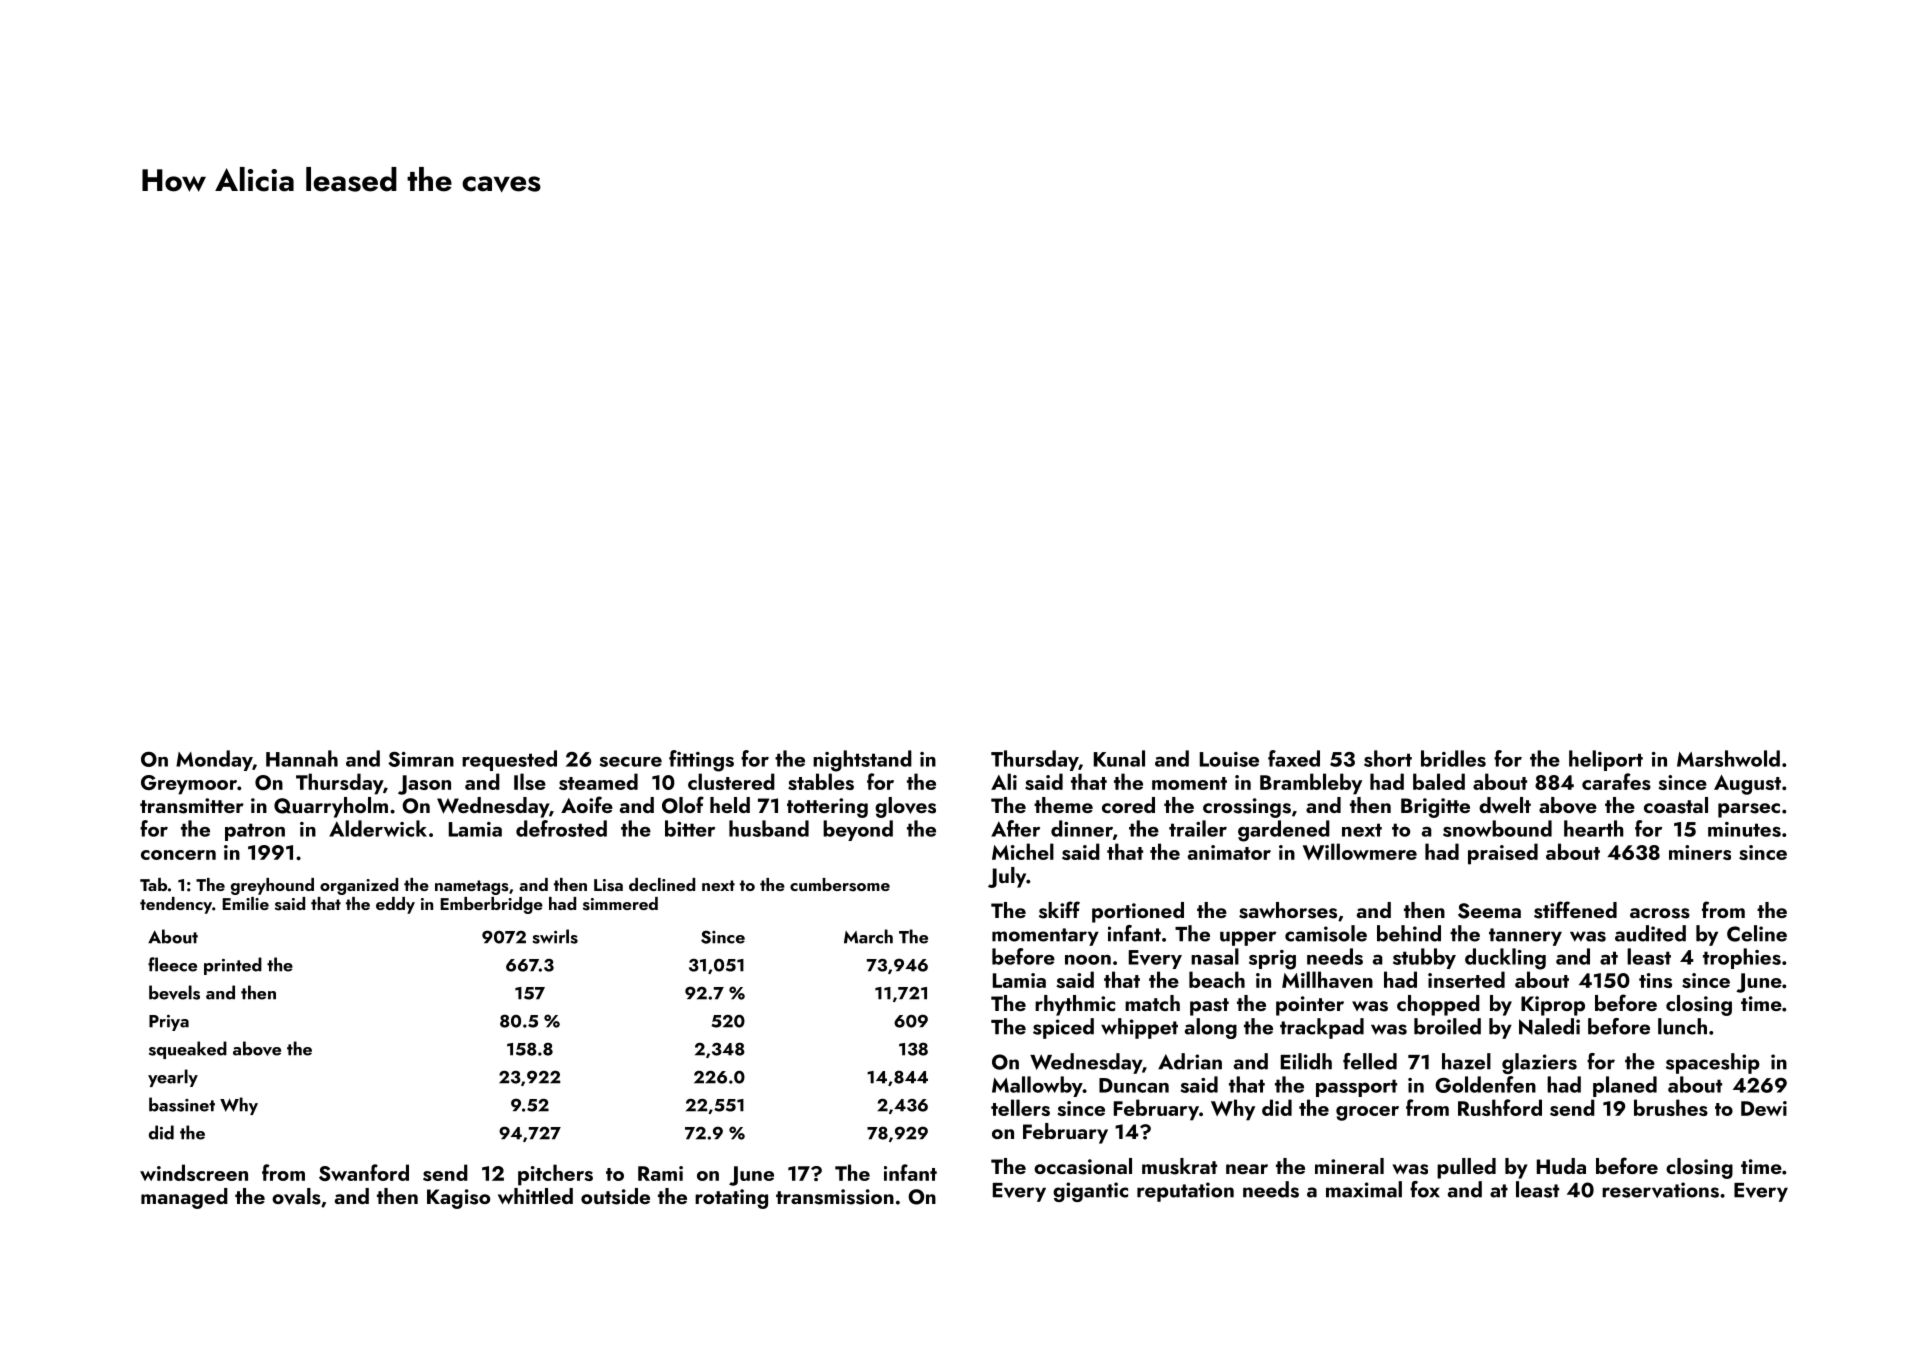 Image resolution: width=1928 pixels, height=1363 pixels. I want to click on Seema, so click(1489, 911).
